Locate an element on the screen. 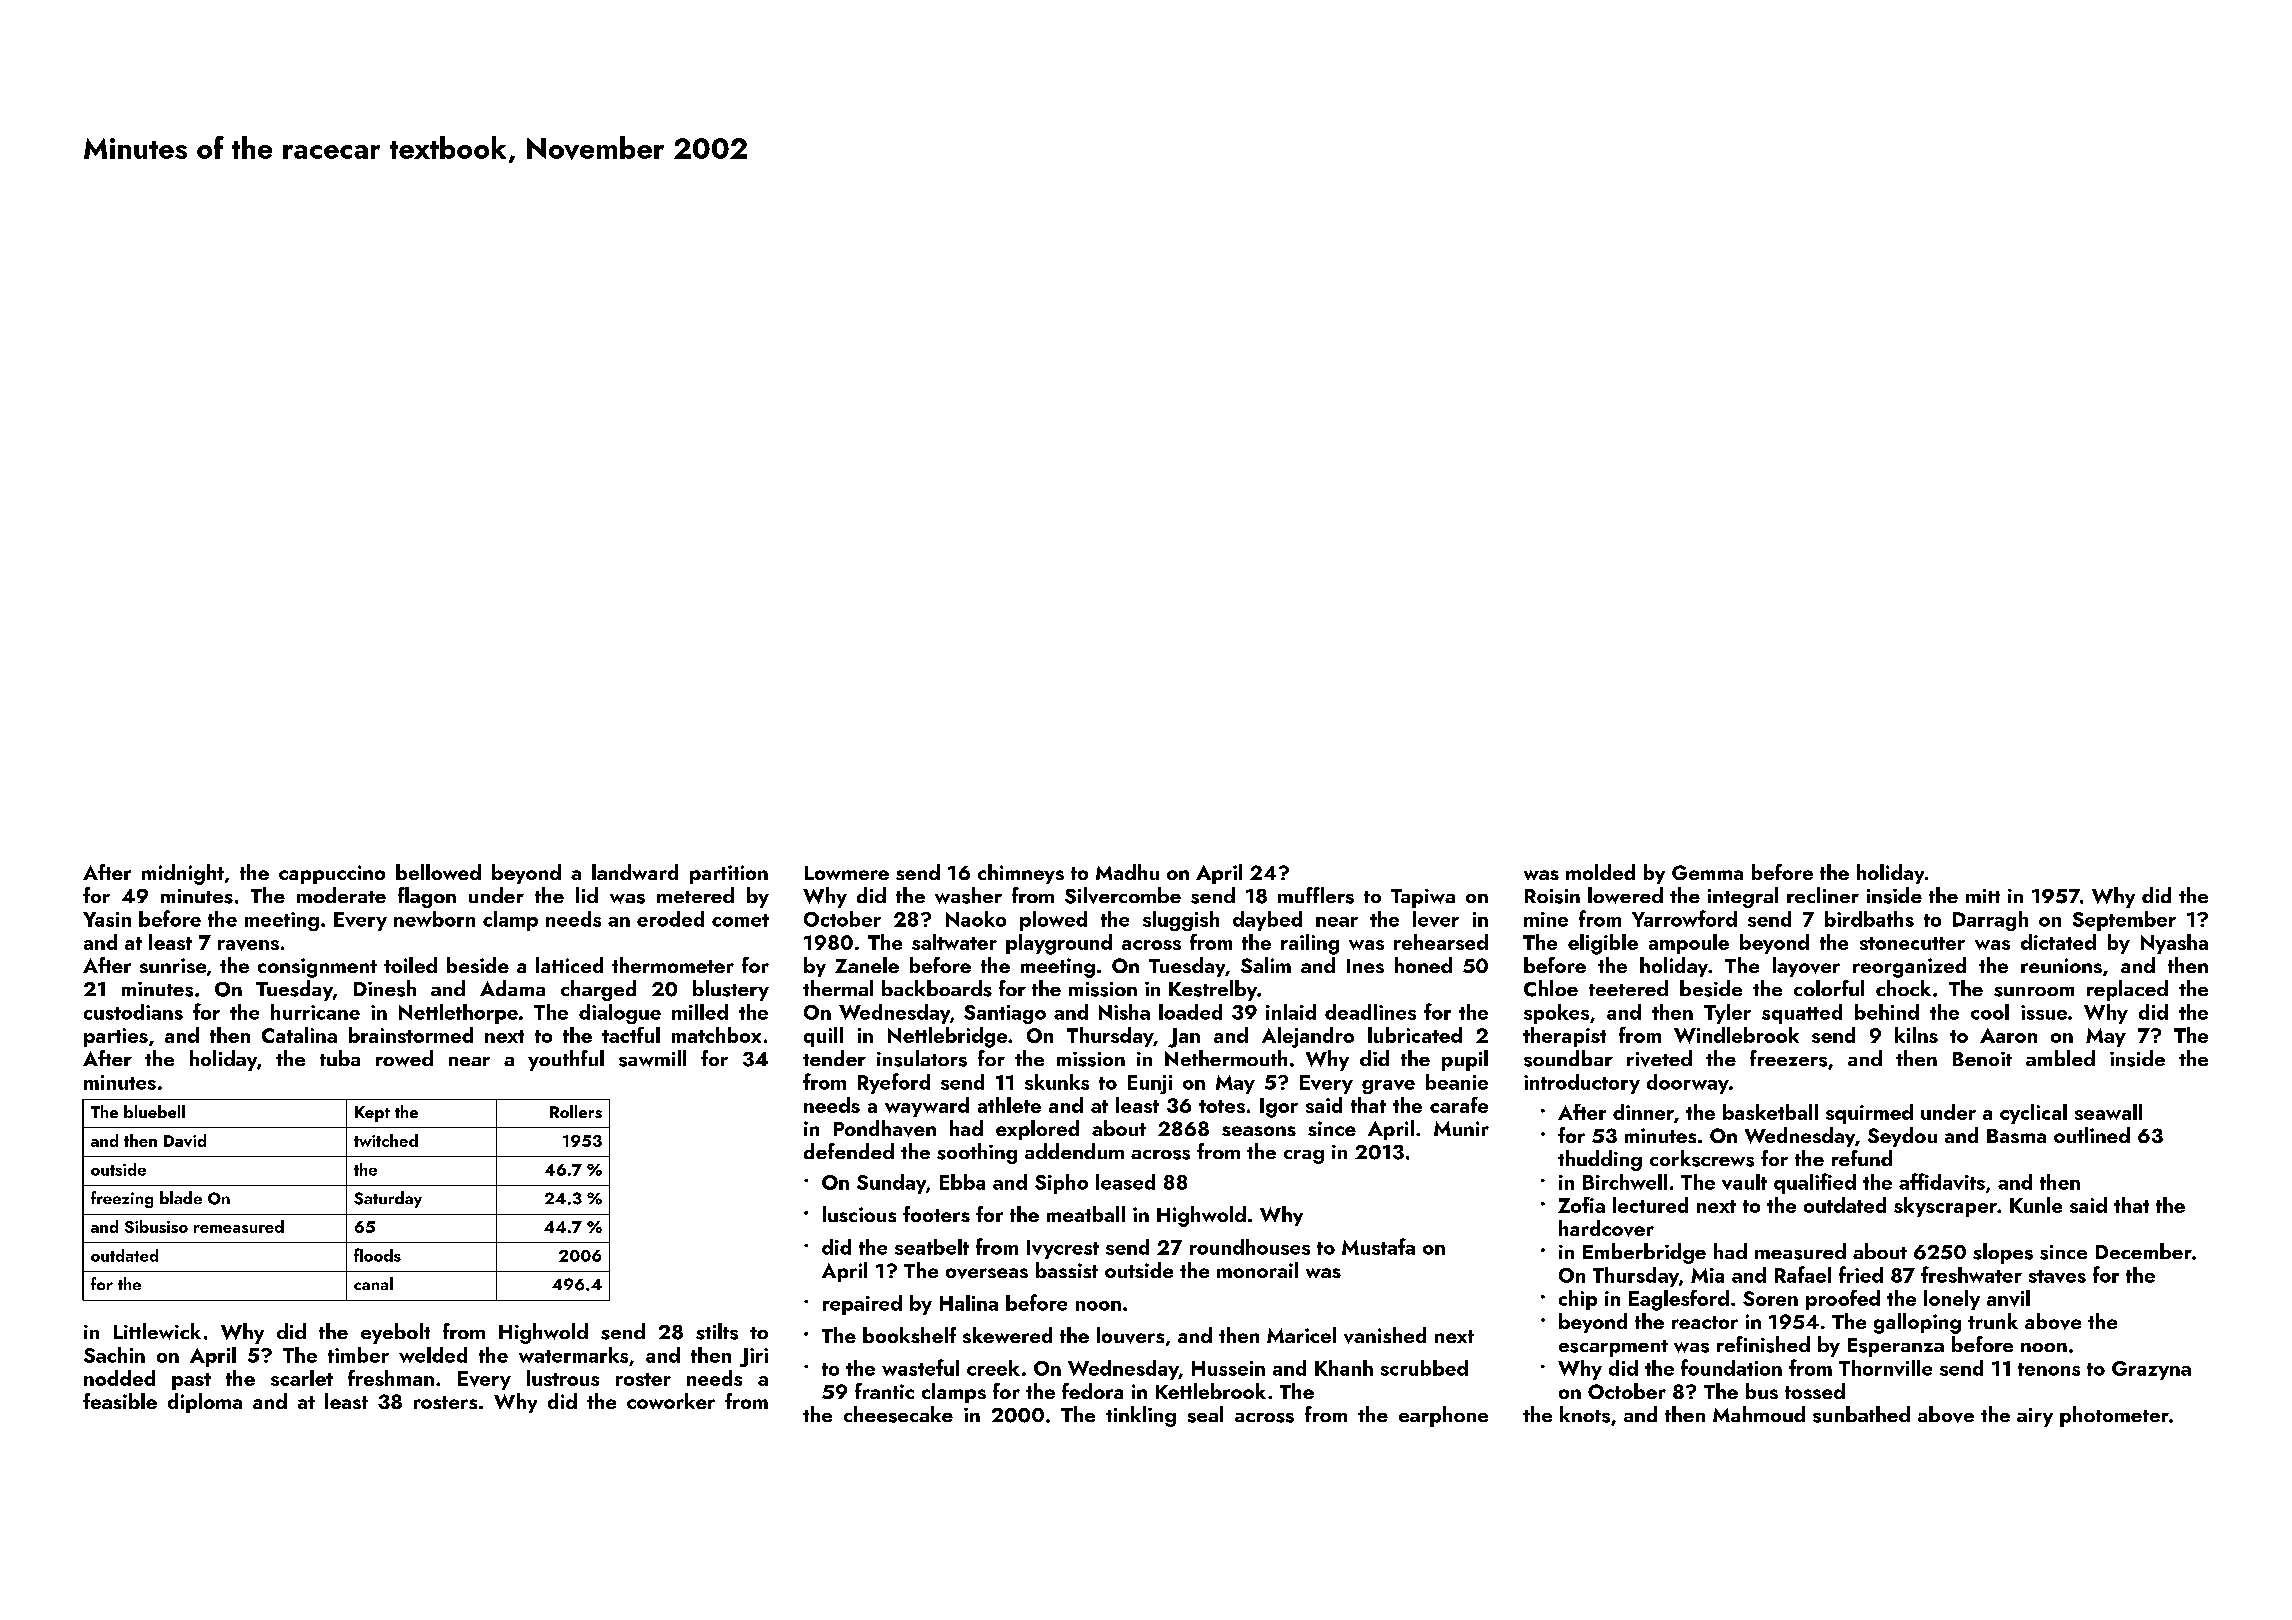 Image resolution: width=2292 pixels, height=1620 pixels. Madhu is located at coordinates (1127, 872).
